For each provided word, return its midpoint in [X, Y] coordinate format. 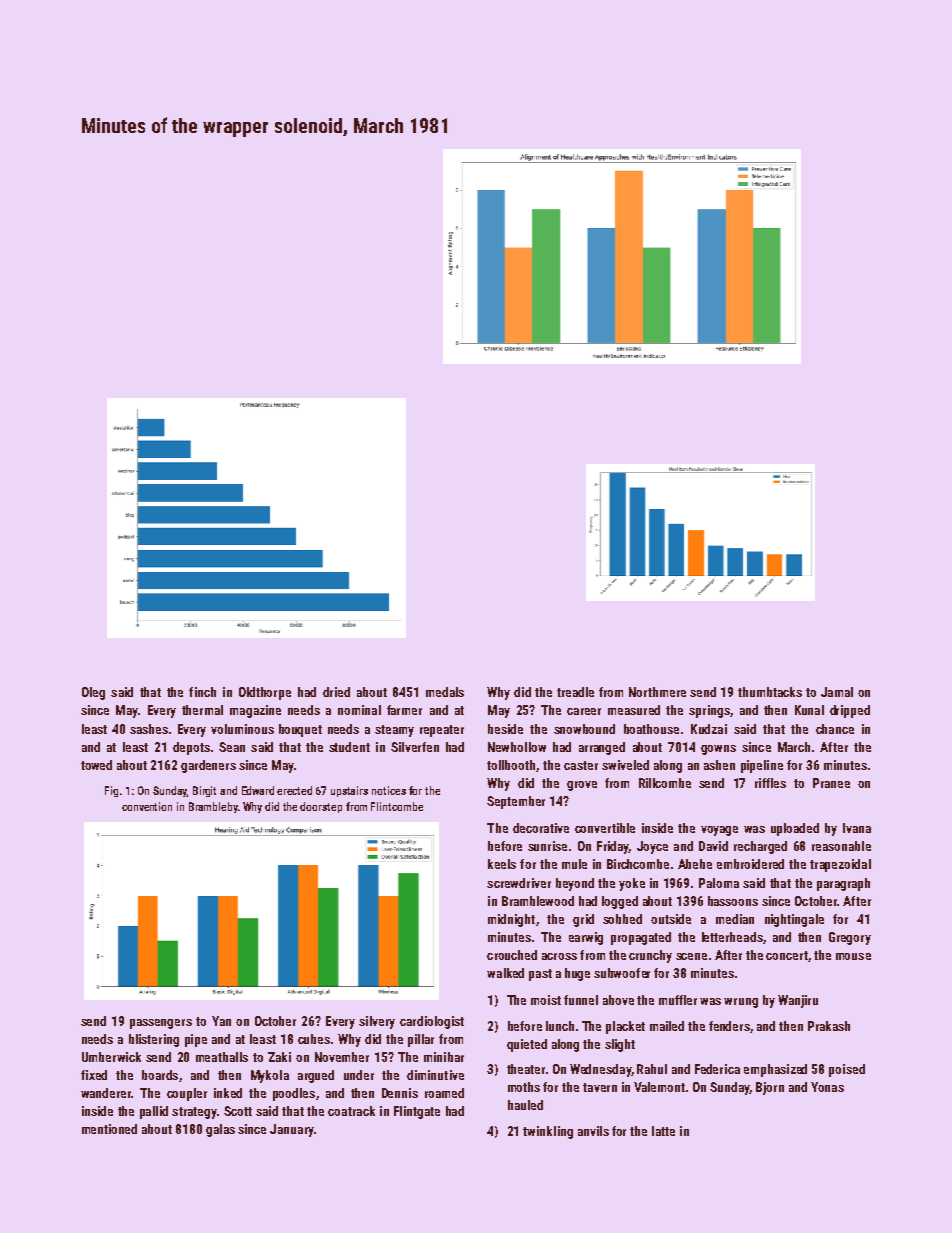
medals [445, 692]
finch [202, 692]
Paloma [719, 883]
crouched [512, 955]
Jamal [837, 692]
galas [220, 1130]
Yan [221, 1021]
